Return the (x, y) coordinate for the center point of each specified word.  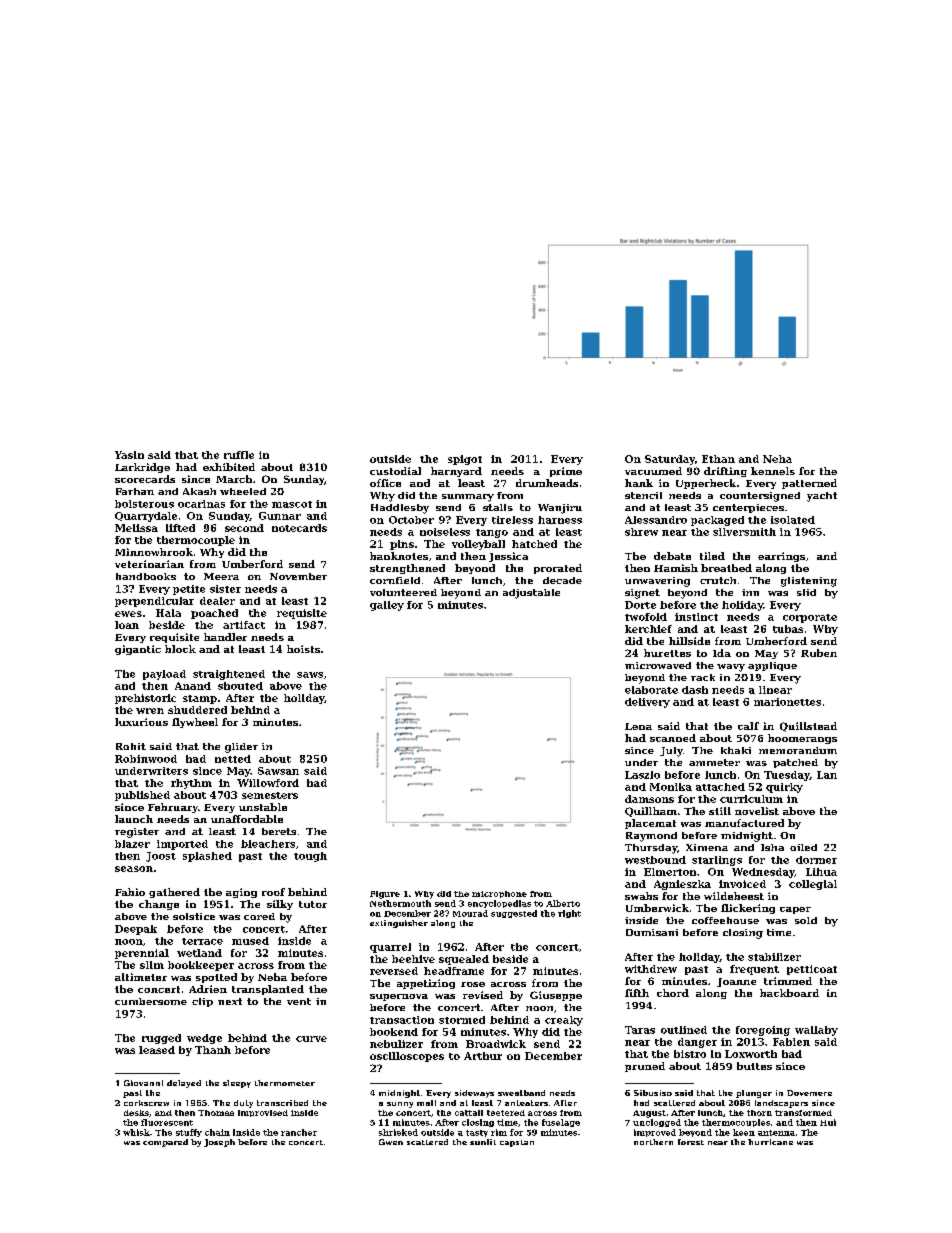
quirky (784, 788)
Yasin (129, 455)
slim (152, 965)
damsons (649, 799)
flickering (748, 909)
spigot (465, 460)
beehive (413, 959)
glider (241, 748)
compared (165, 1143)
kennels (773, 471)
